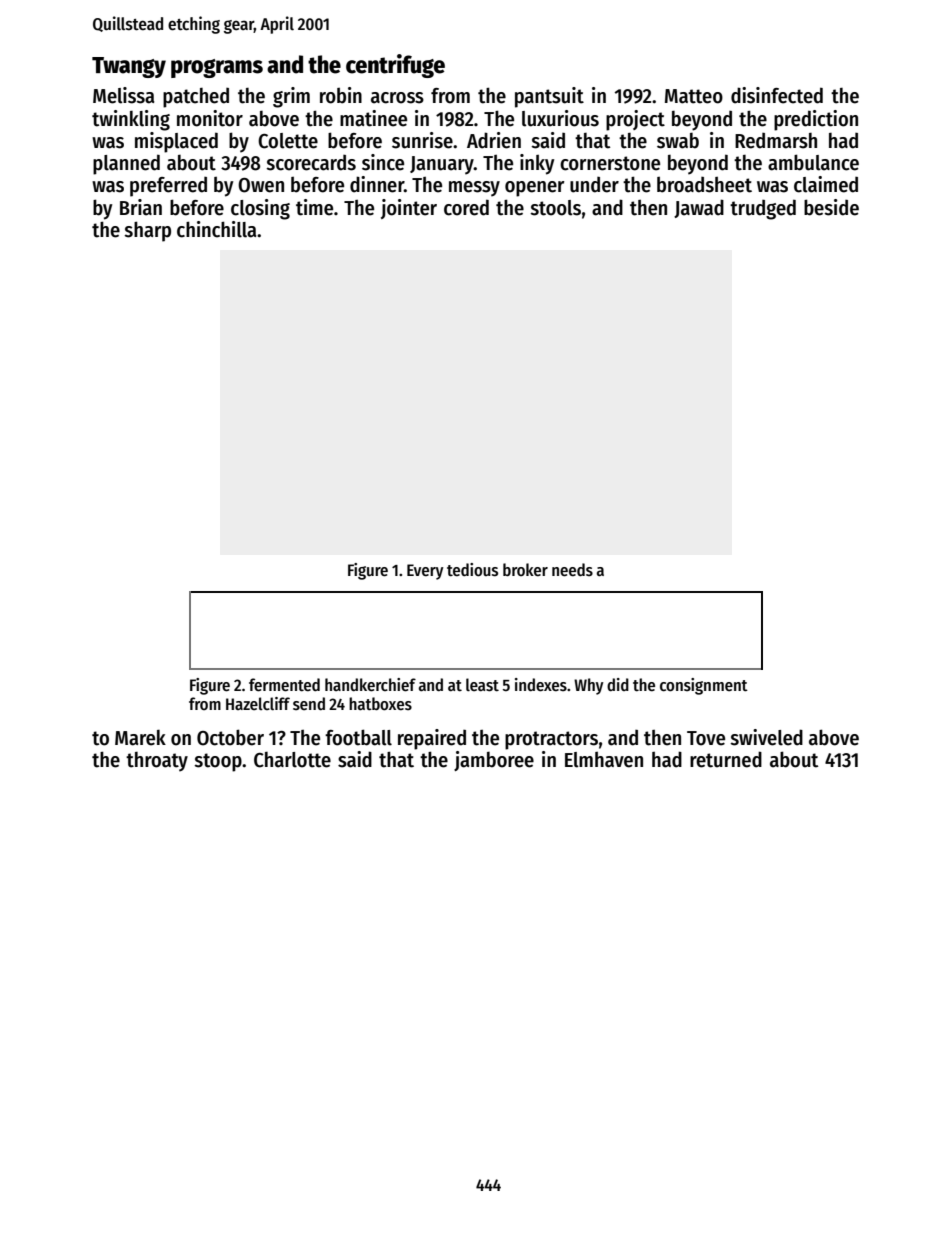 The height and width of the screenshot is (1233, 952). What do you see at coordinates (549, 97) in the screenshot?
I see `pantsuit` at bounding box center [549, 97].
